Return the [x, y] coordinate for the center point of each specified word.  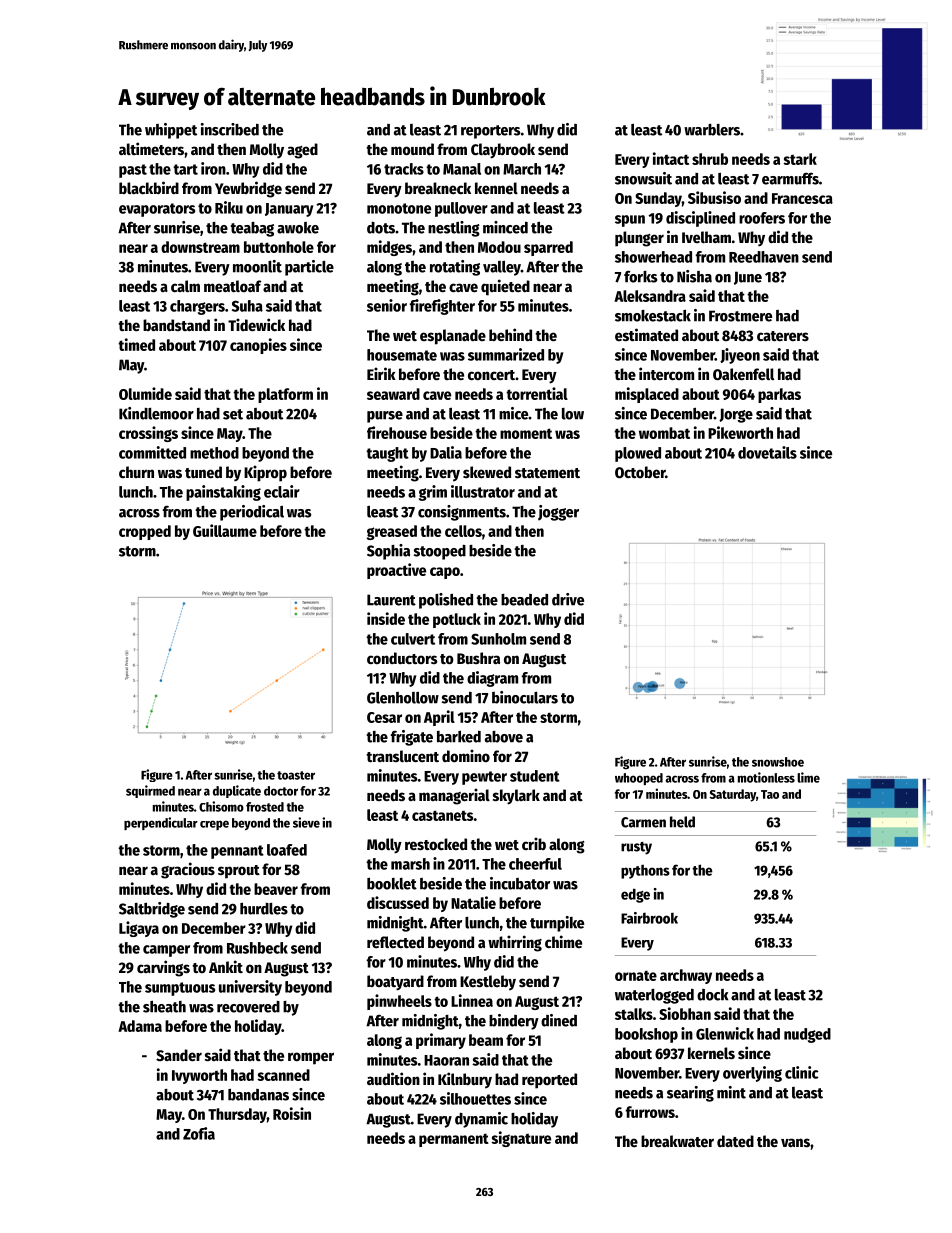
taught [387, 454]
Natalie [473, 902]
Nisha [694, 276]
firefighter [442, 307]
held [682, 822]
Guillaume [225, 530]
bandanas [258, 1095]
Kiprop [265, 473]
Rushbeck [257, 948]
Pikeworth [740, 432]
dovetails [767, 452]
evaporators [157, 210]
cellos [463, 531]
